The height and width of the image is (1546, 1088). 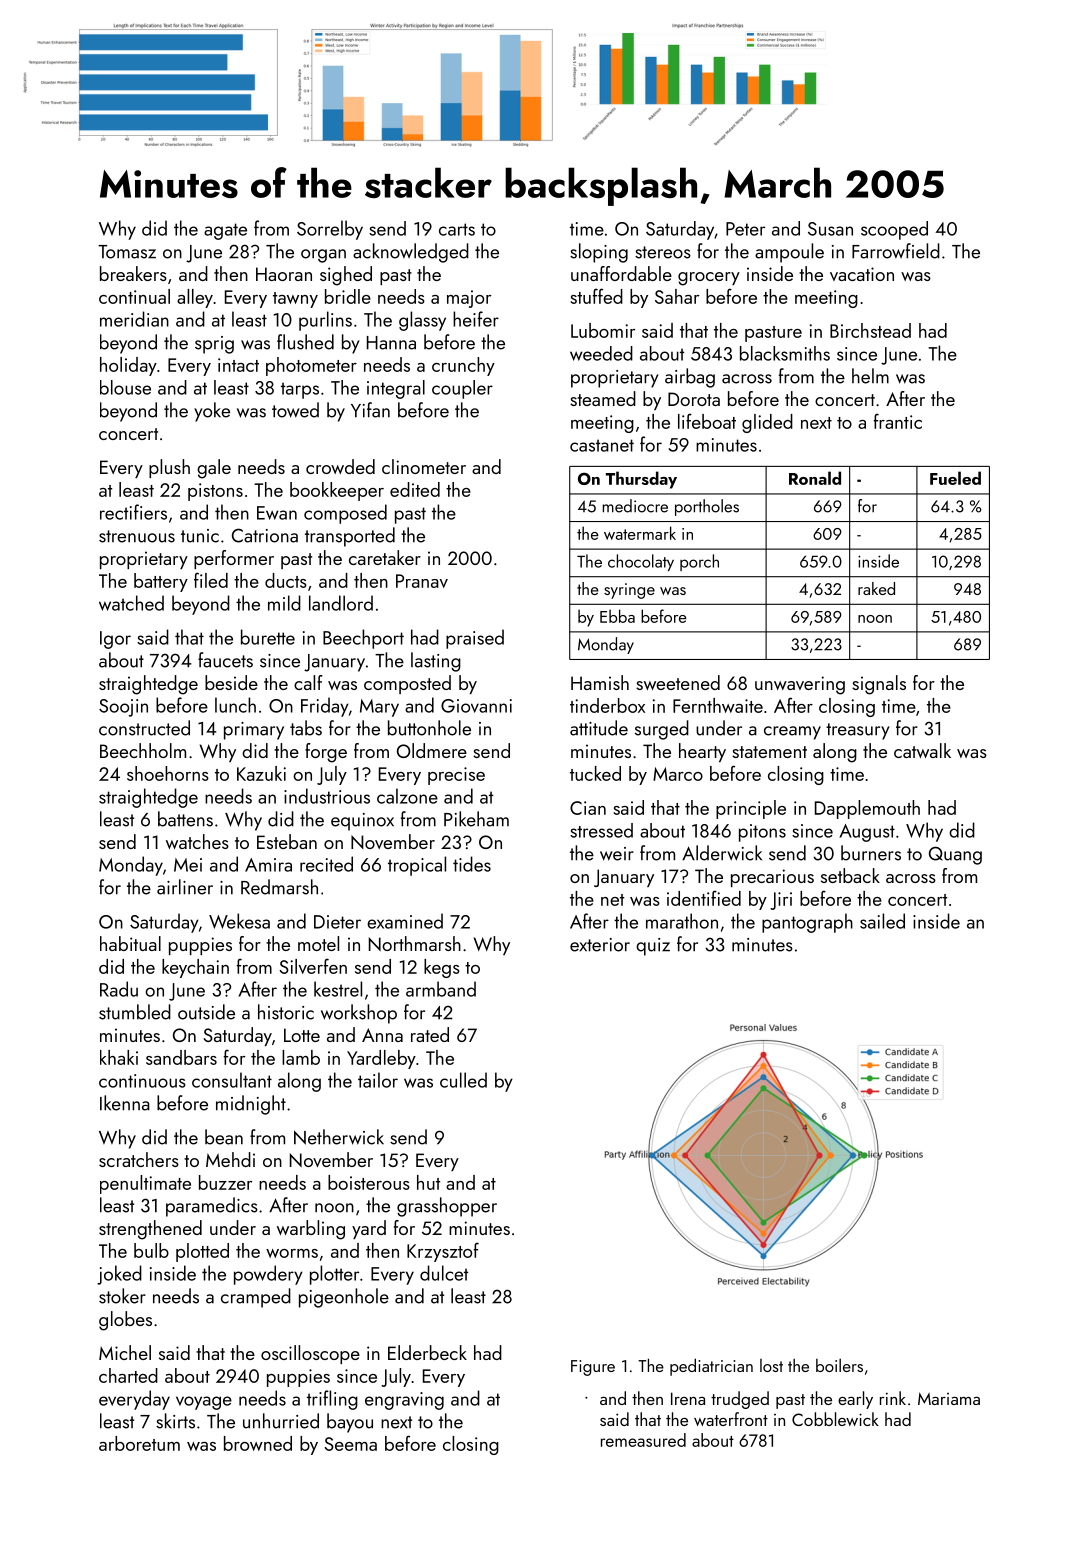 I want to click on ampoule, so click(x=789, y=253).
